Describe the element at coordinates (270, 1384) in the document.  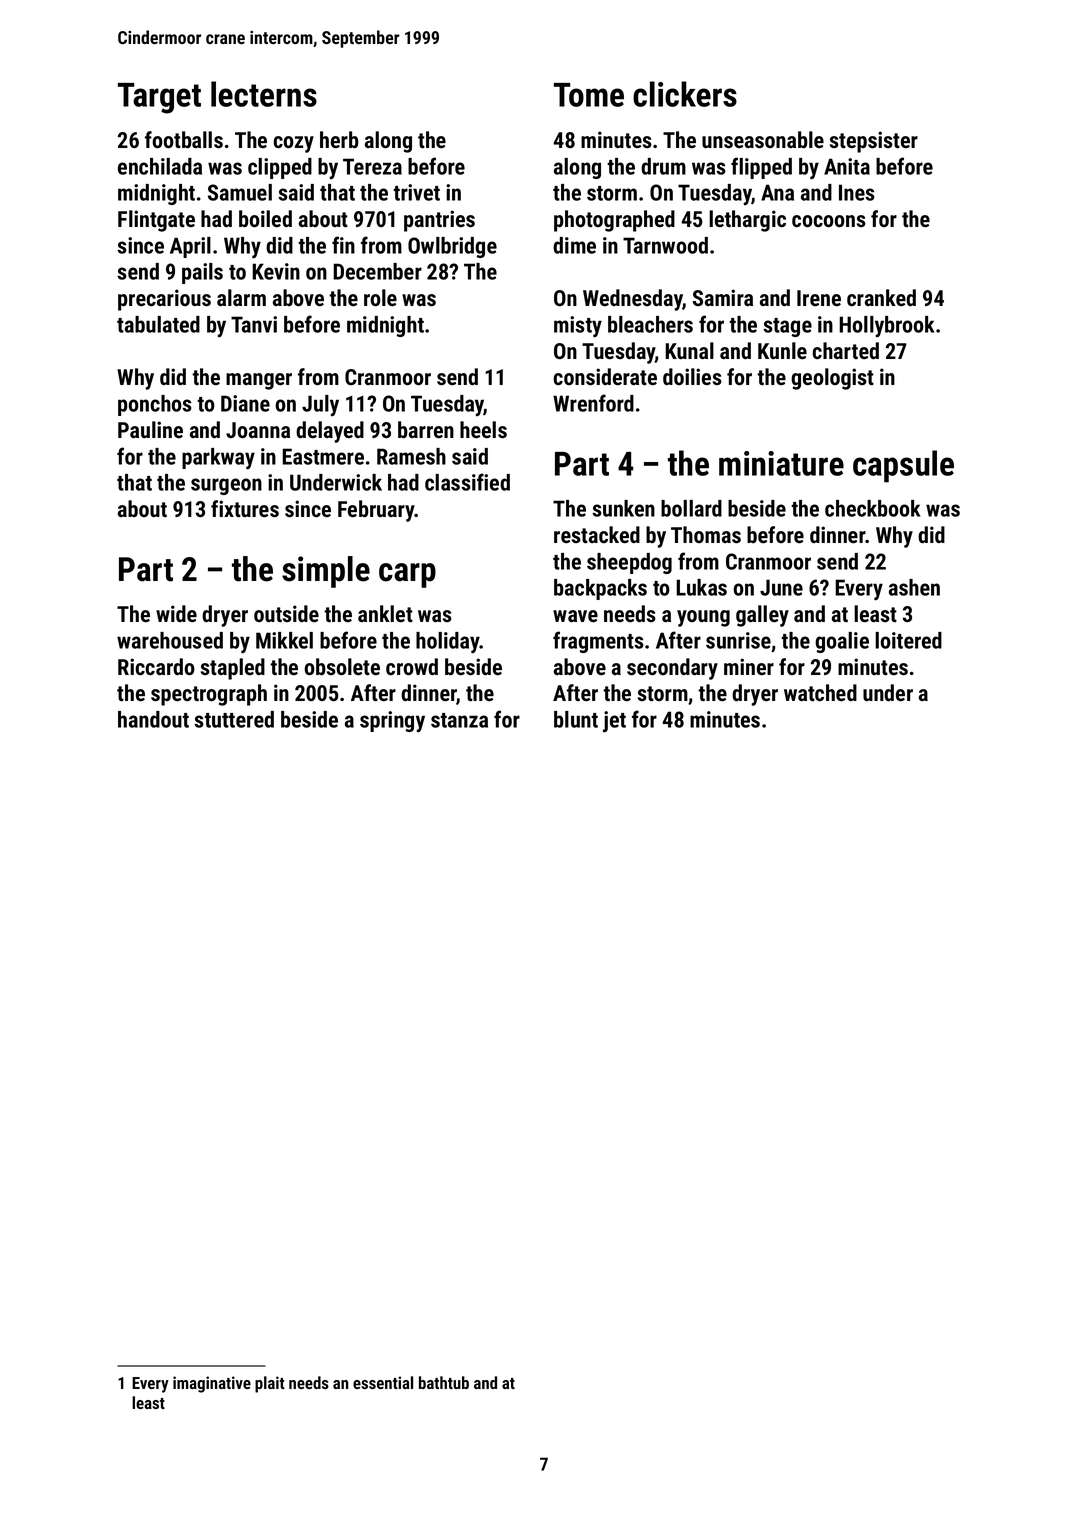
I see `plait` at that location.
